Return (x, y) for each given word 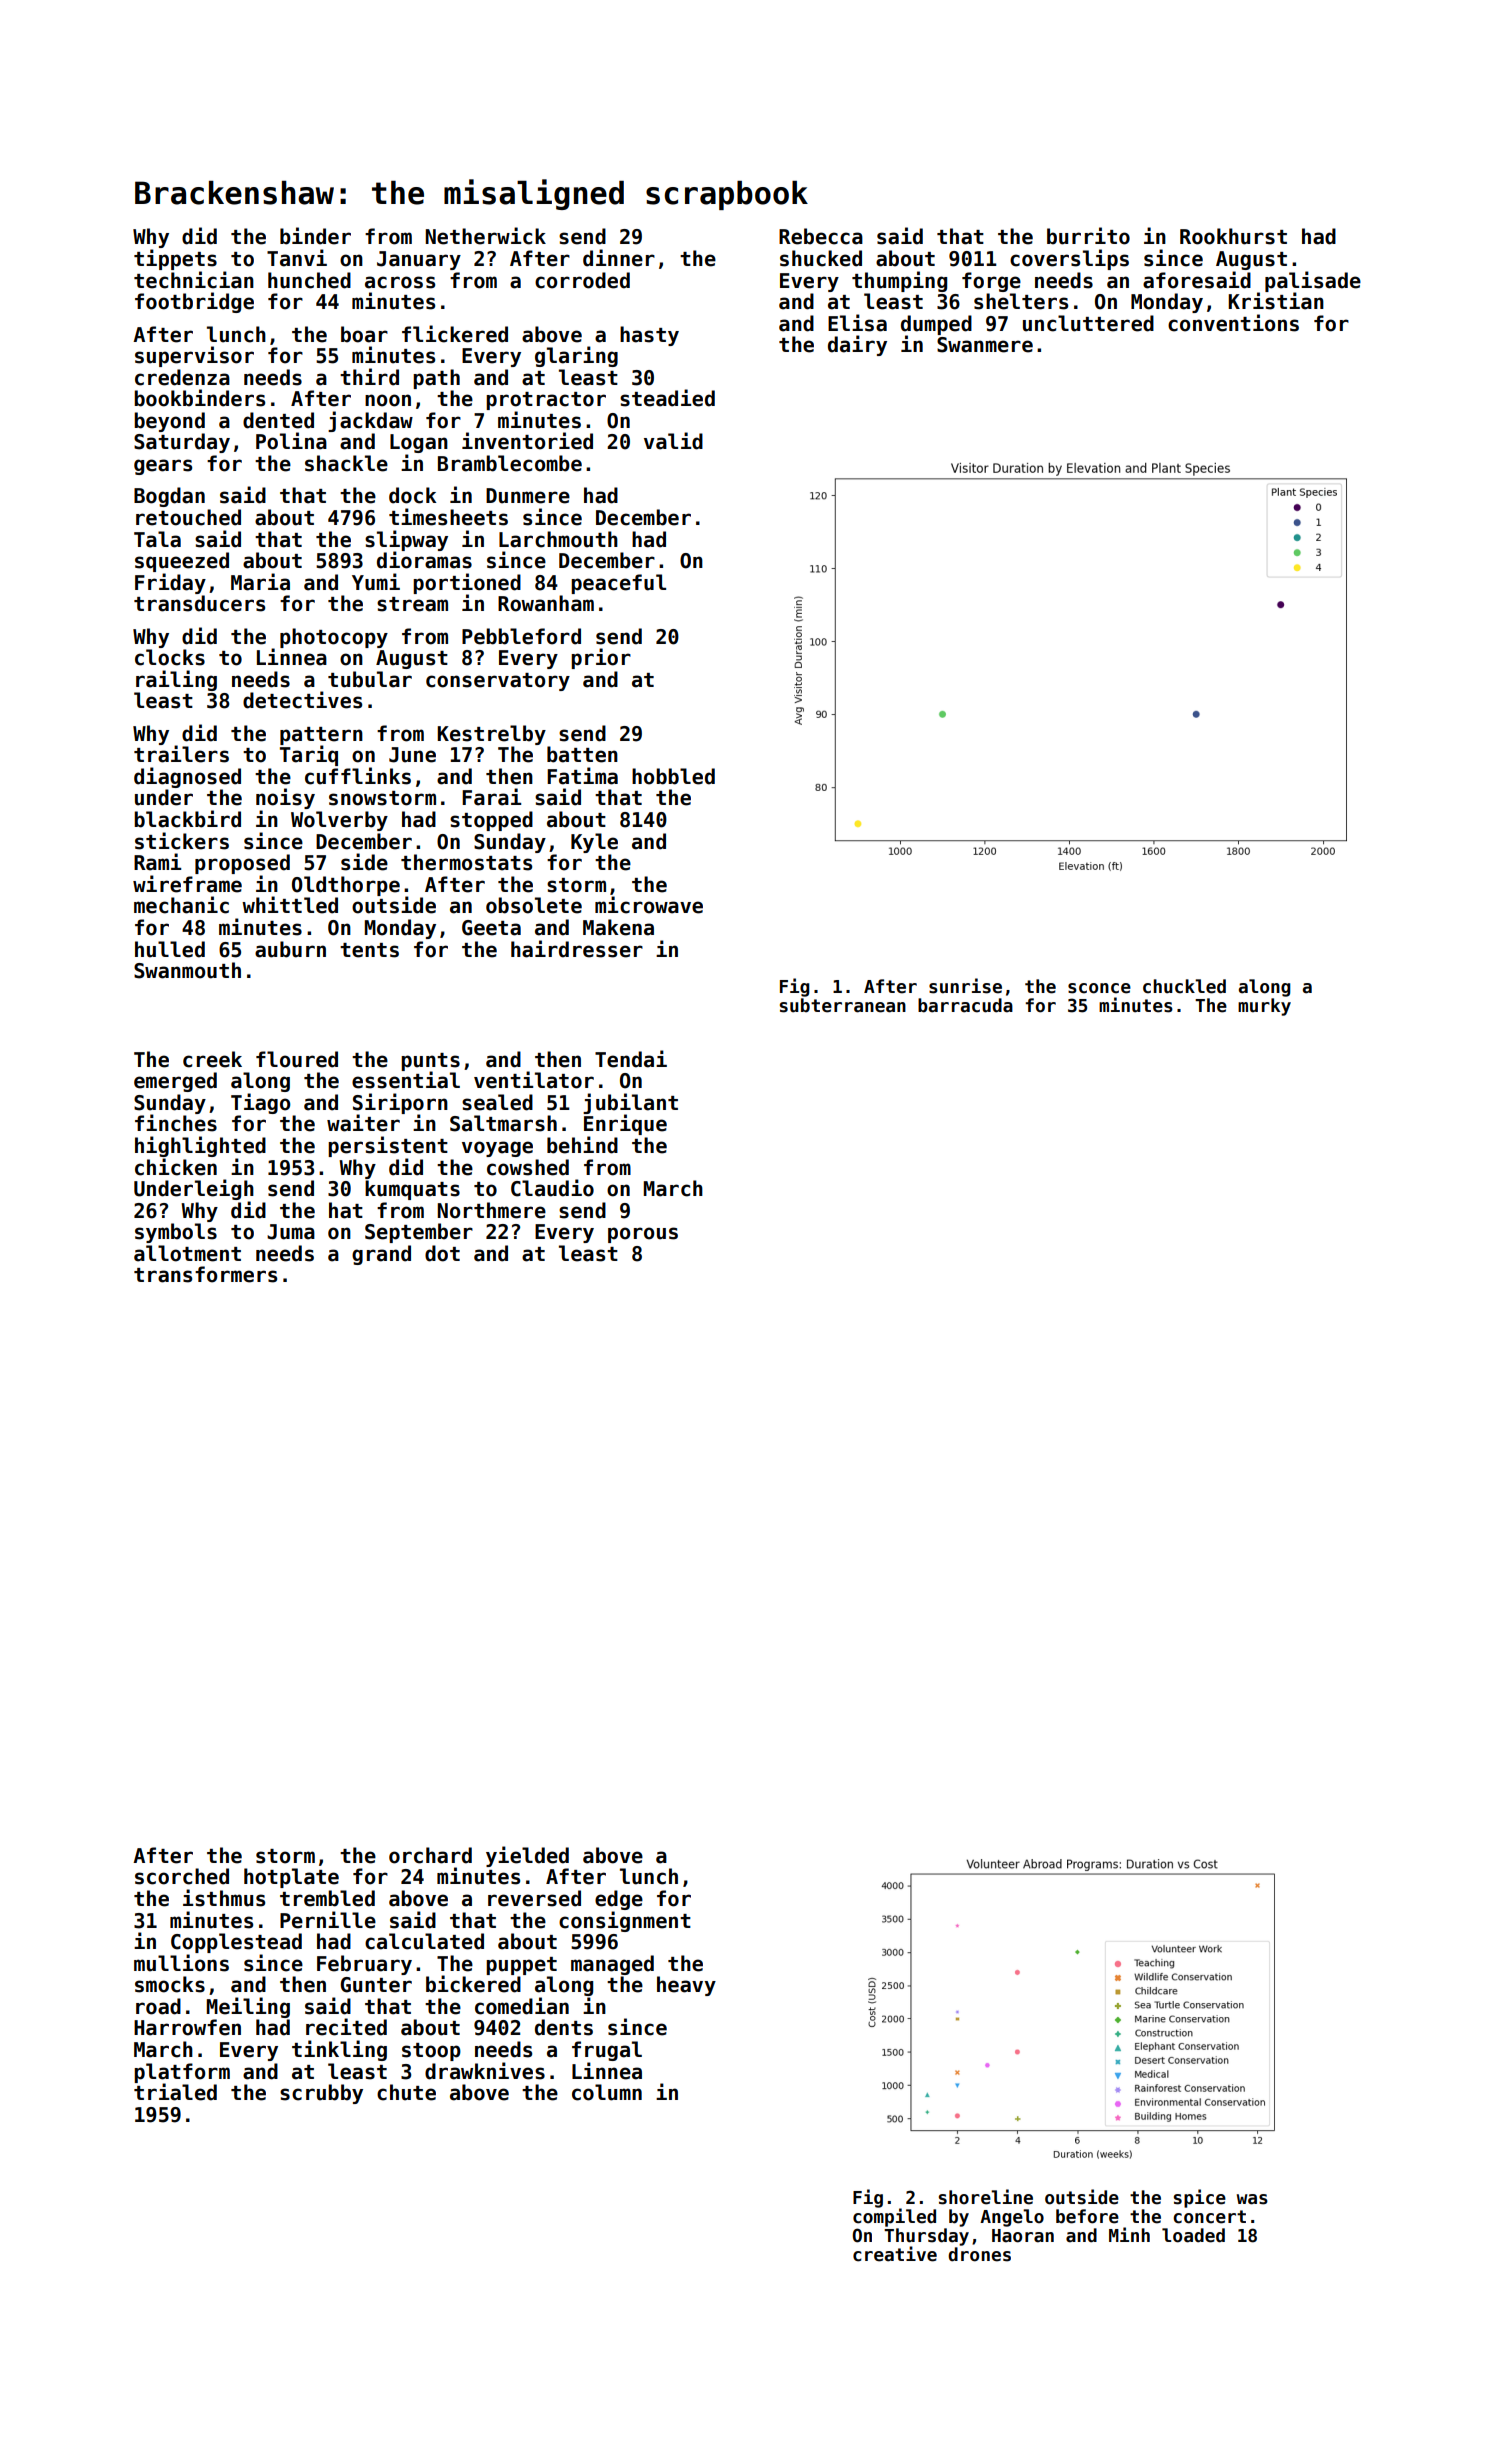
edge (619, 1900)
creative (895, 2254)
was (1252, 2199)
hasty (649, 336)
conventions (1233, 323)
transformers (205, 1274)
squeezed (182, 562)
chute (406, 2092)
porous (643, 1235)
